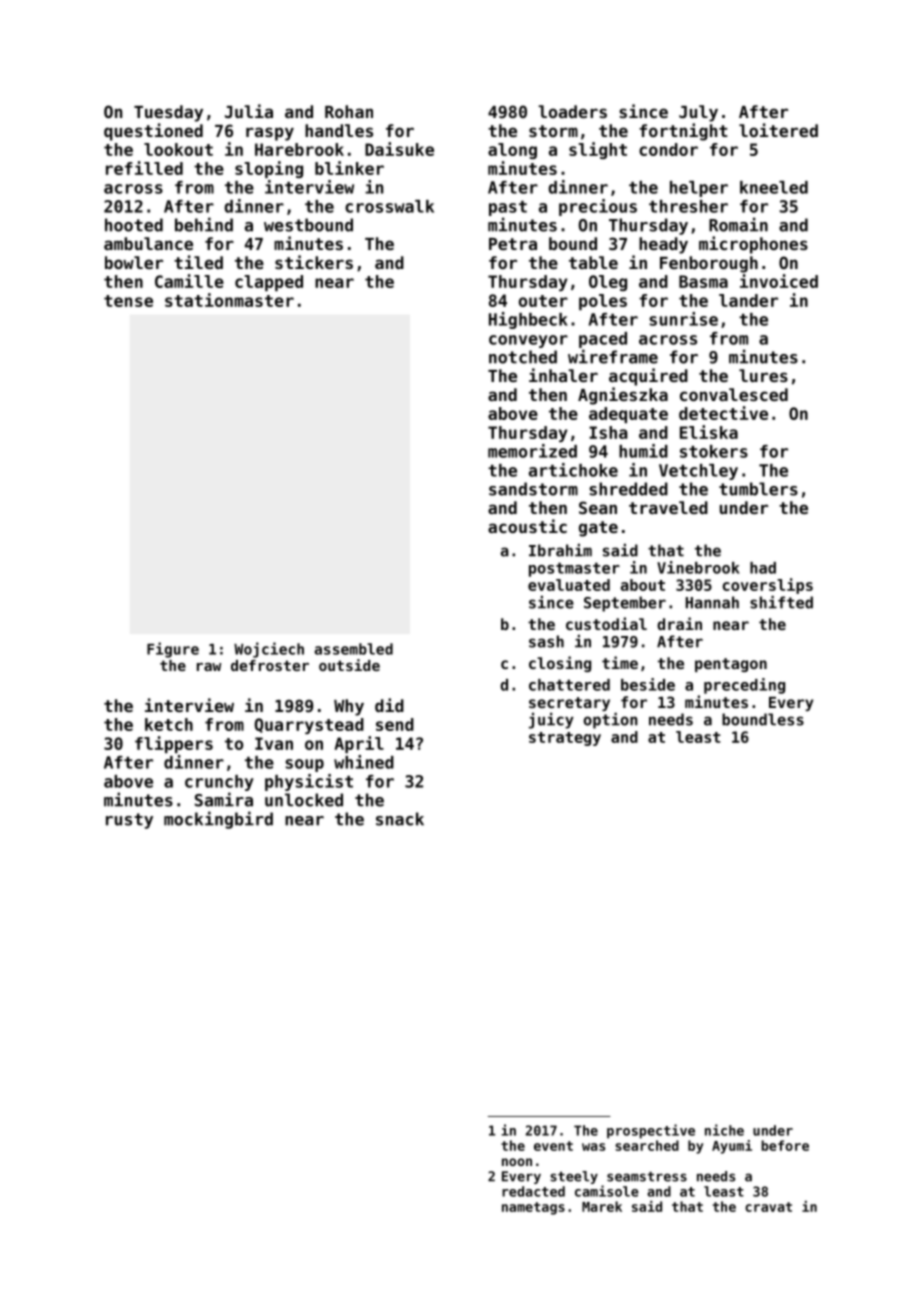 The width and height of the screenshot is (924, 1314). I want to click on raw, so click(209, 667).
